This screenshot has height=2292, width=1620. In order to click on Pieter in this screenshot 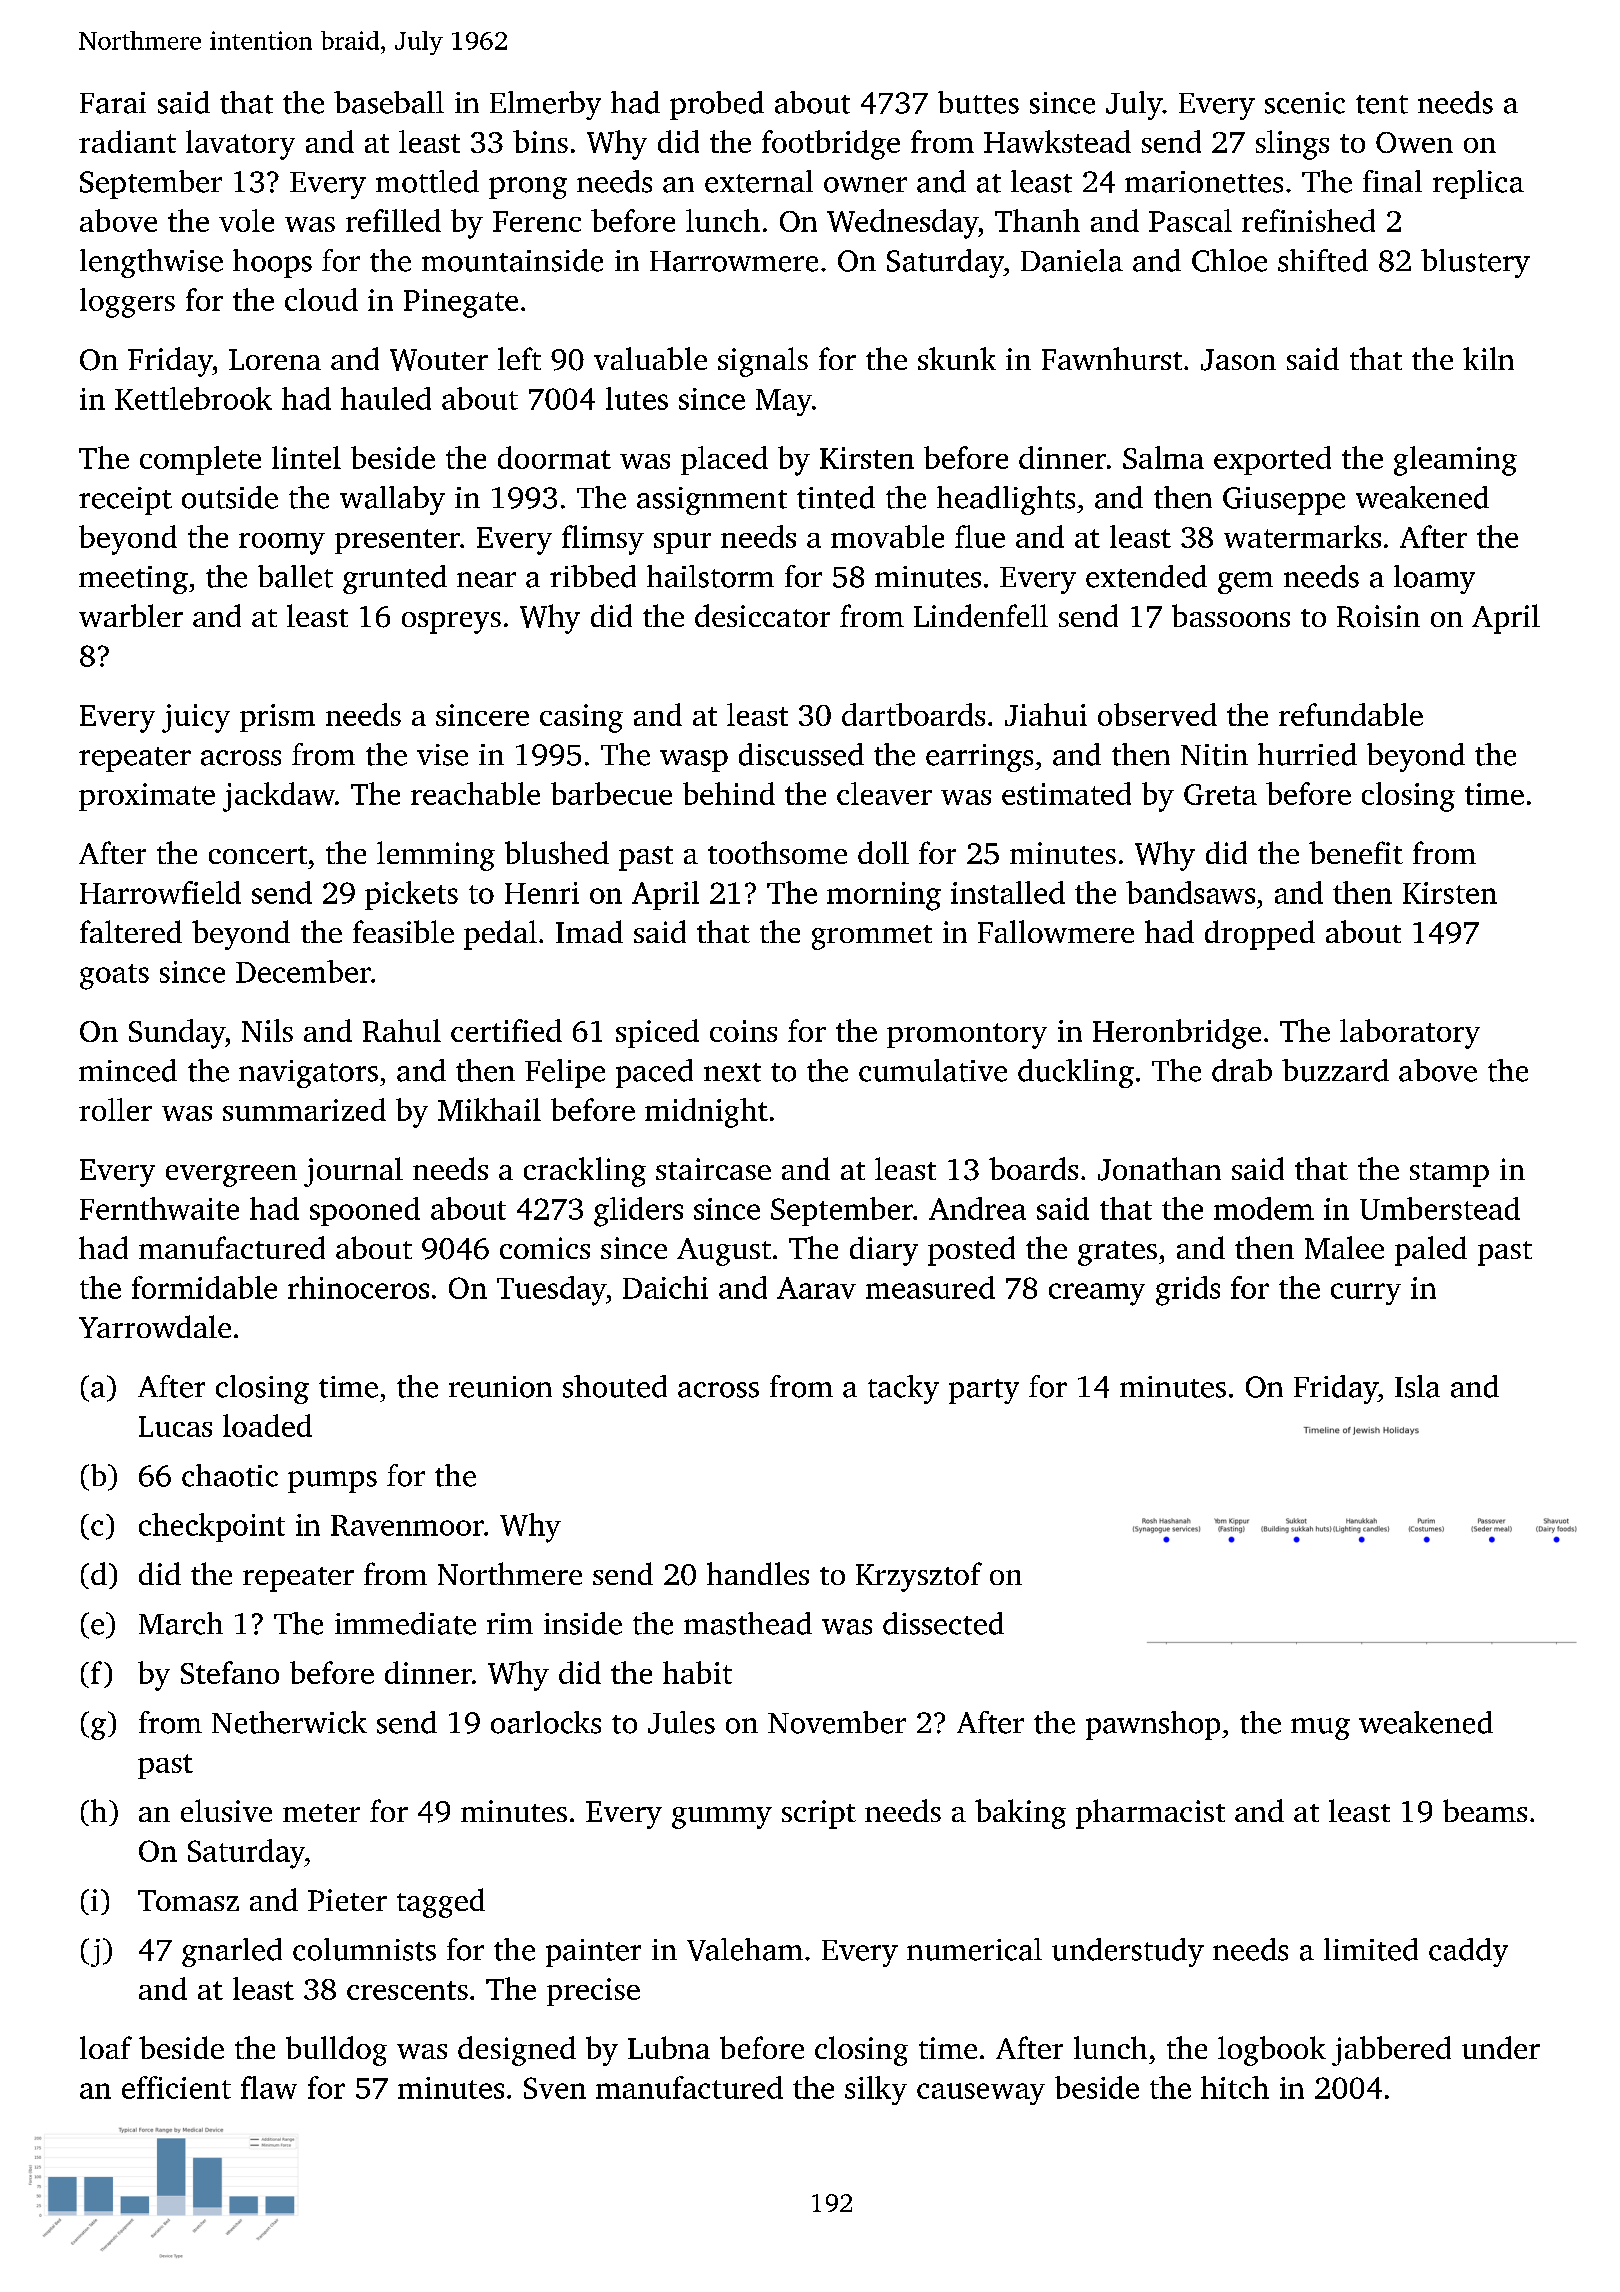, I will do `click(347, 1900)`.
